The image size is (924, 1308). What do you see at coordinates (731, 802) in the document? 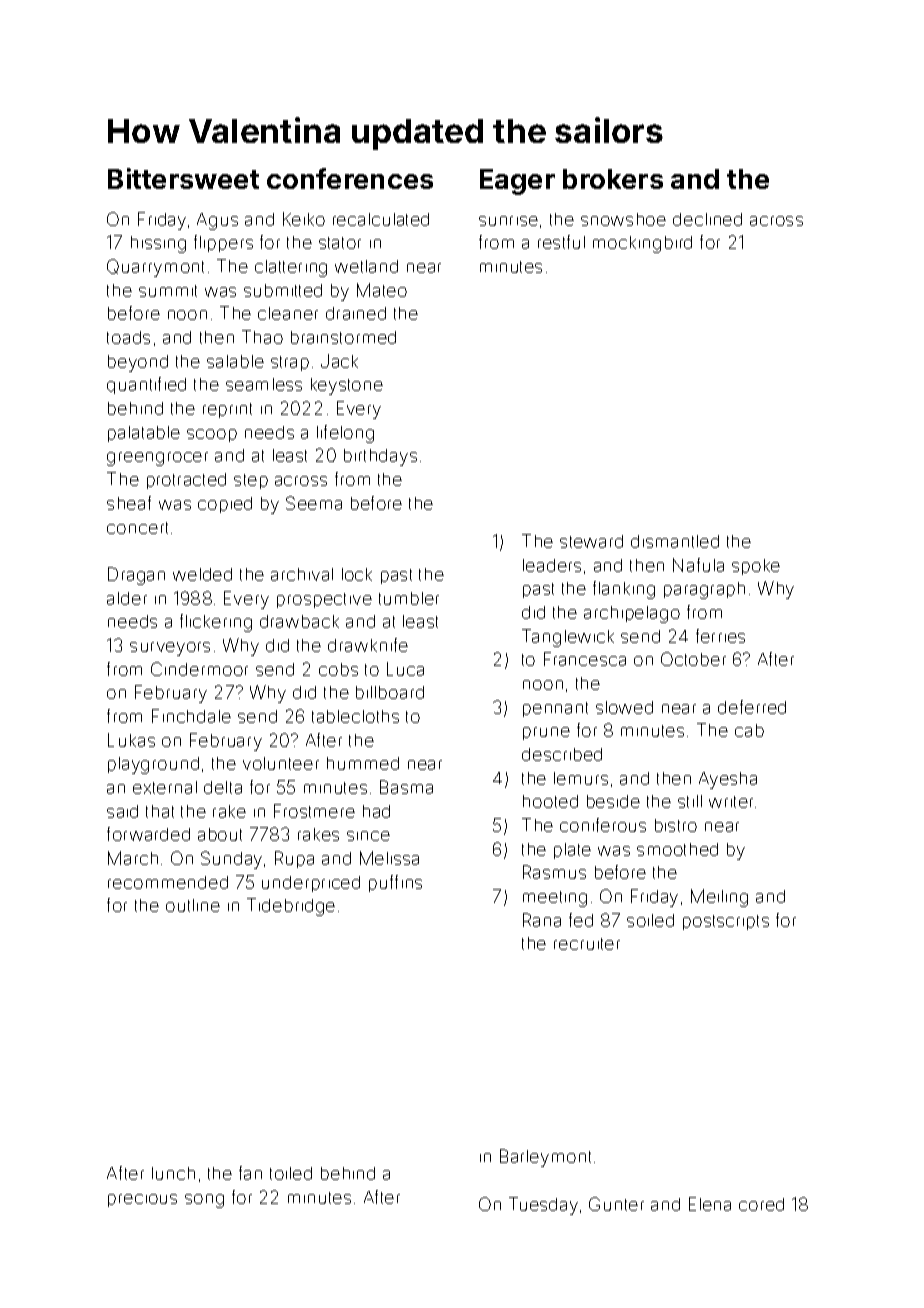
I see `writer` at bounding box center [731, 802].
